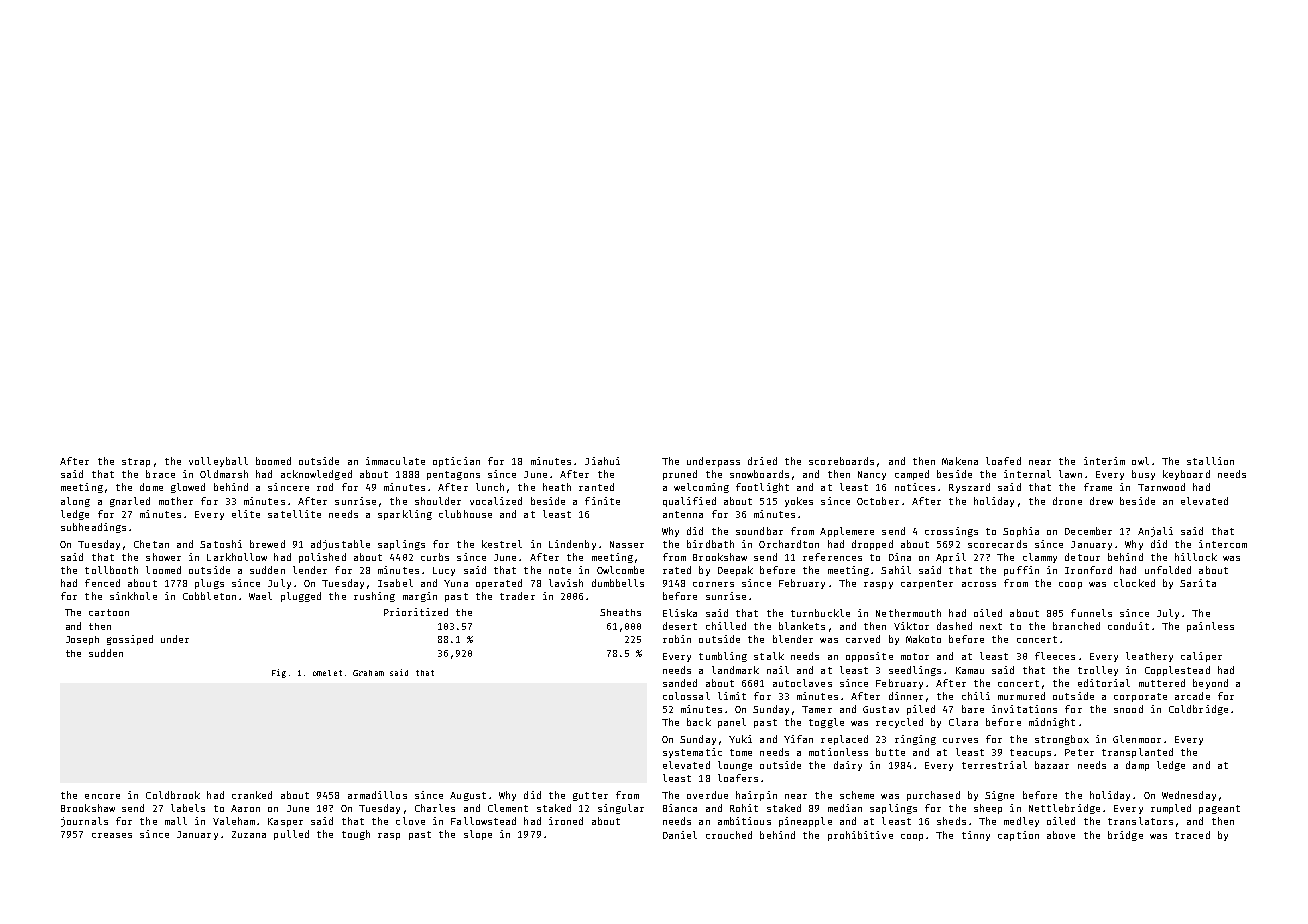 The height and width of the image is (924, 1308). What do you see at coordinates (478, 835) in the image?
I see `slope` at bounding box center [478, 835].
